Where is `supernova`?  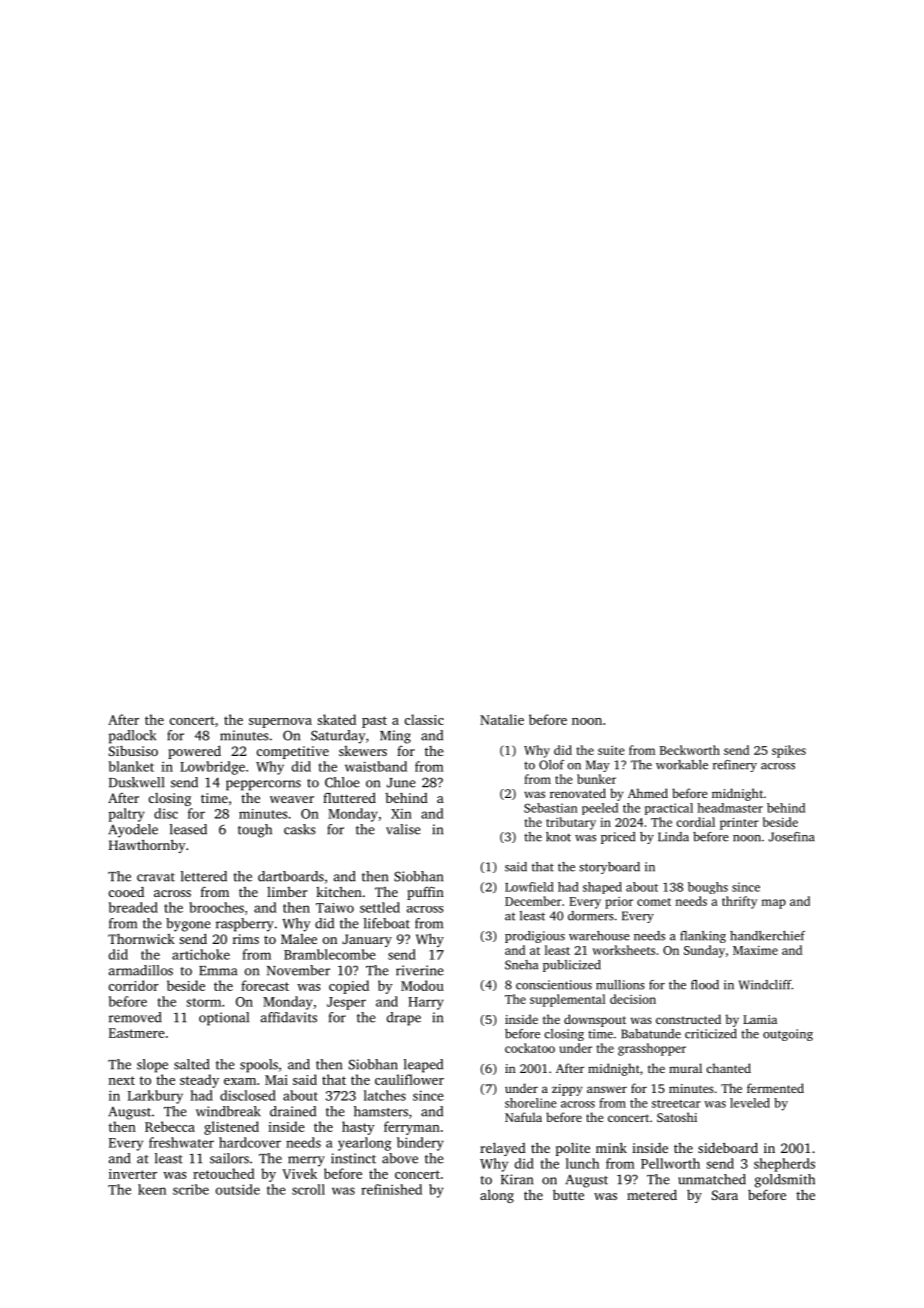
supernova is located at coordinates (280, 723).
